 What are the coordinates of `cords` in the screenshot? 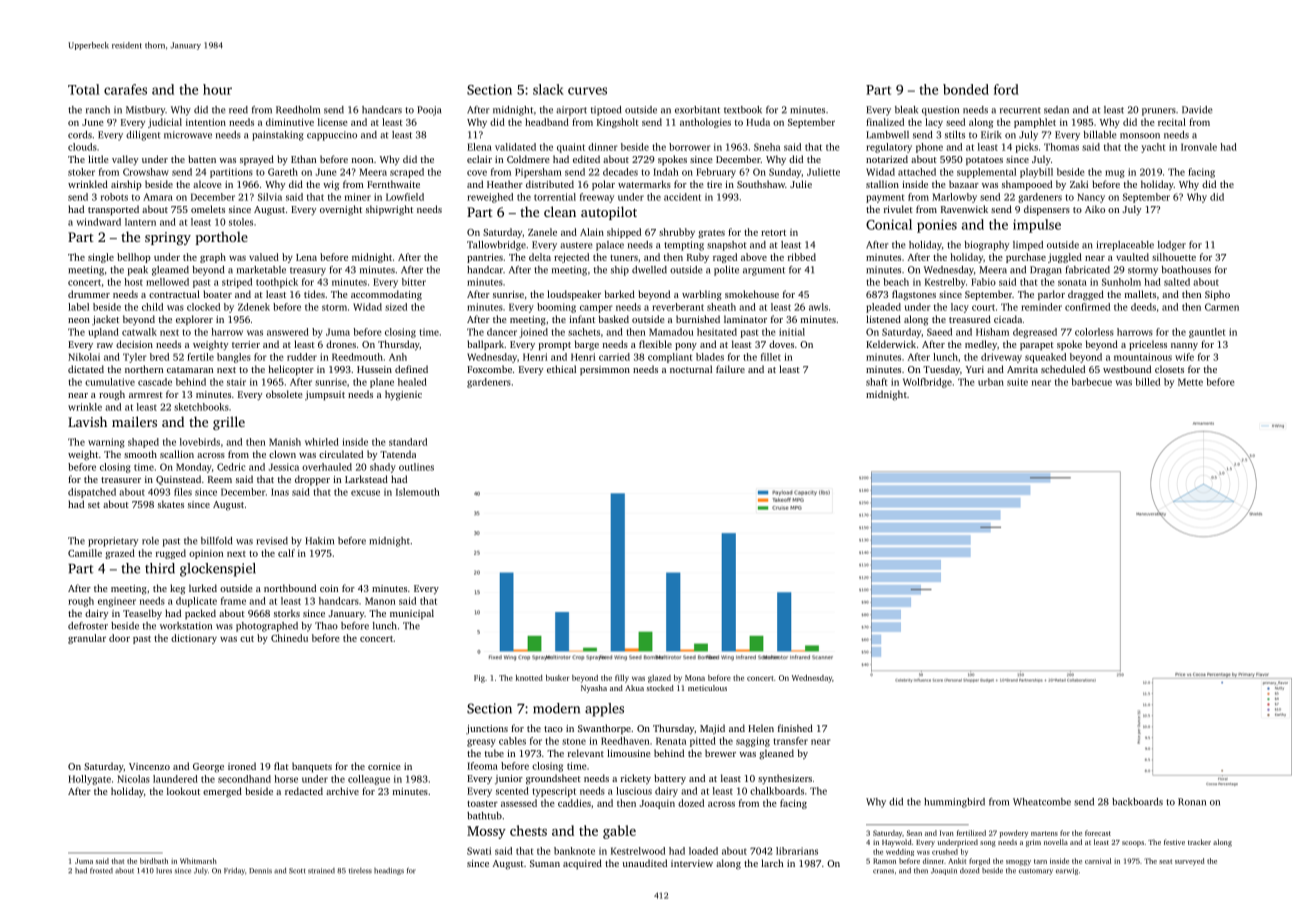 It's located at (80, 135).
